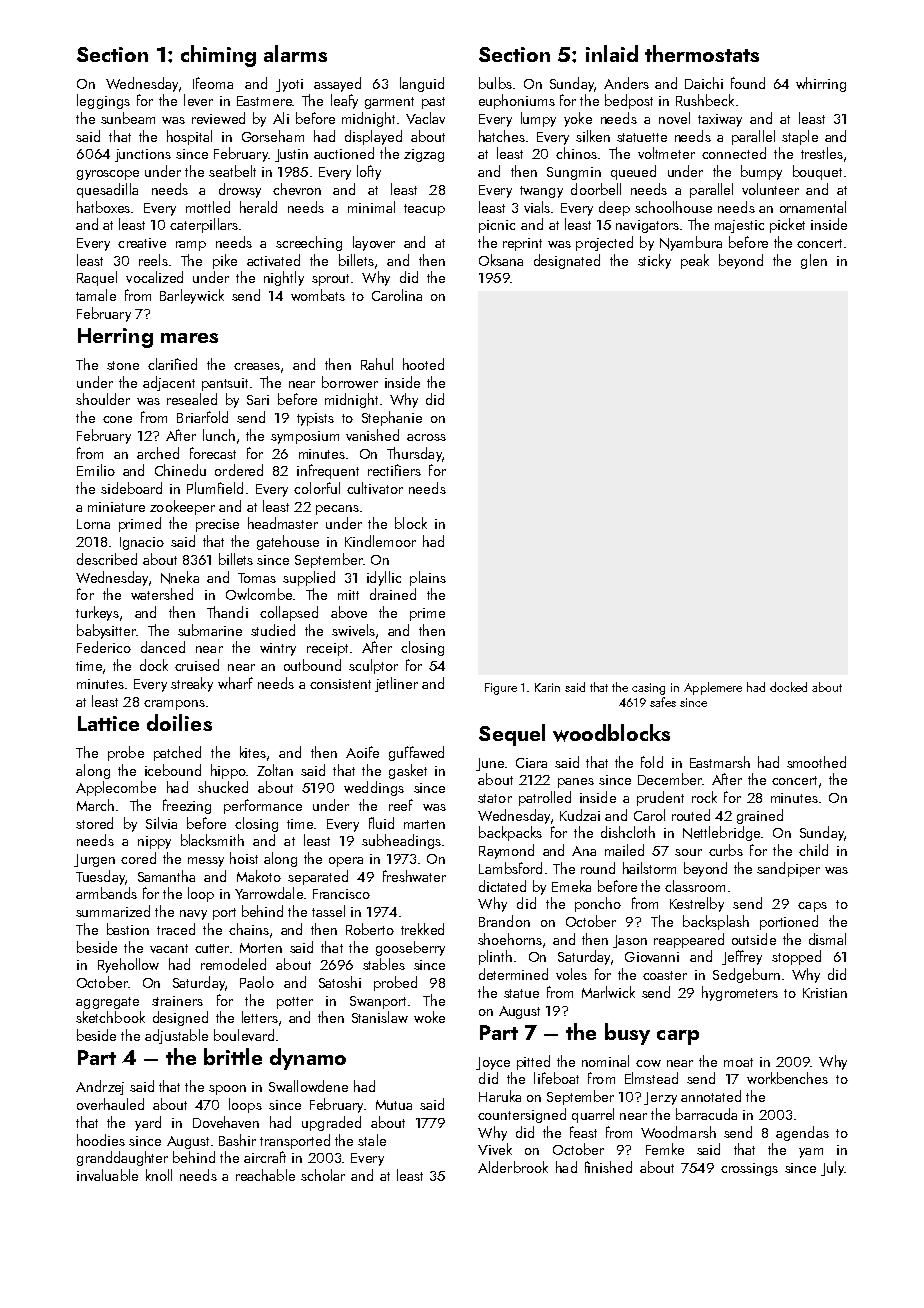 The height and width of the image is (1308, 924). Describe the element at coordinates (341, 894) in the image. I see `Francisco` at that location.
